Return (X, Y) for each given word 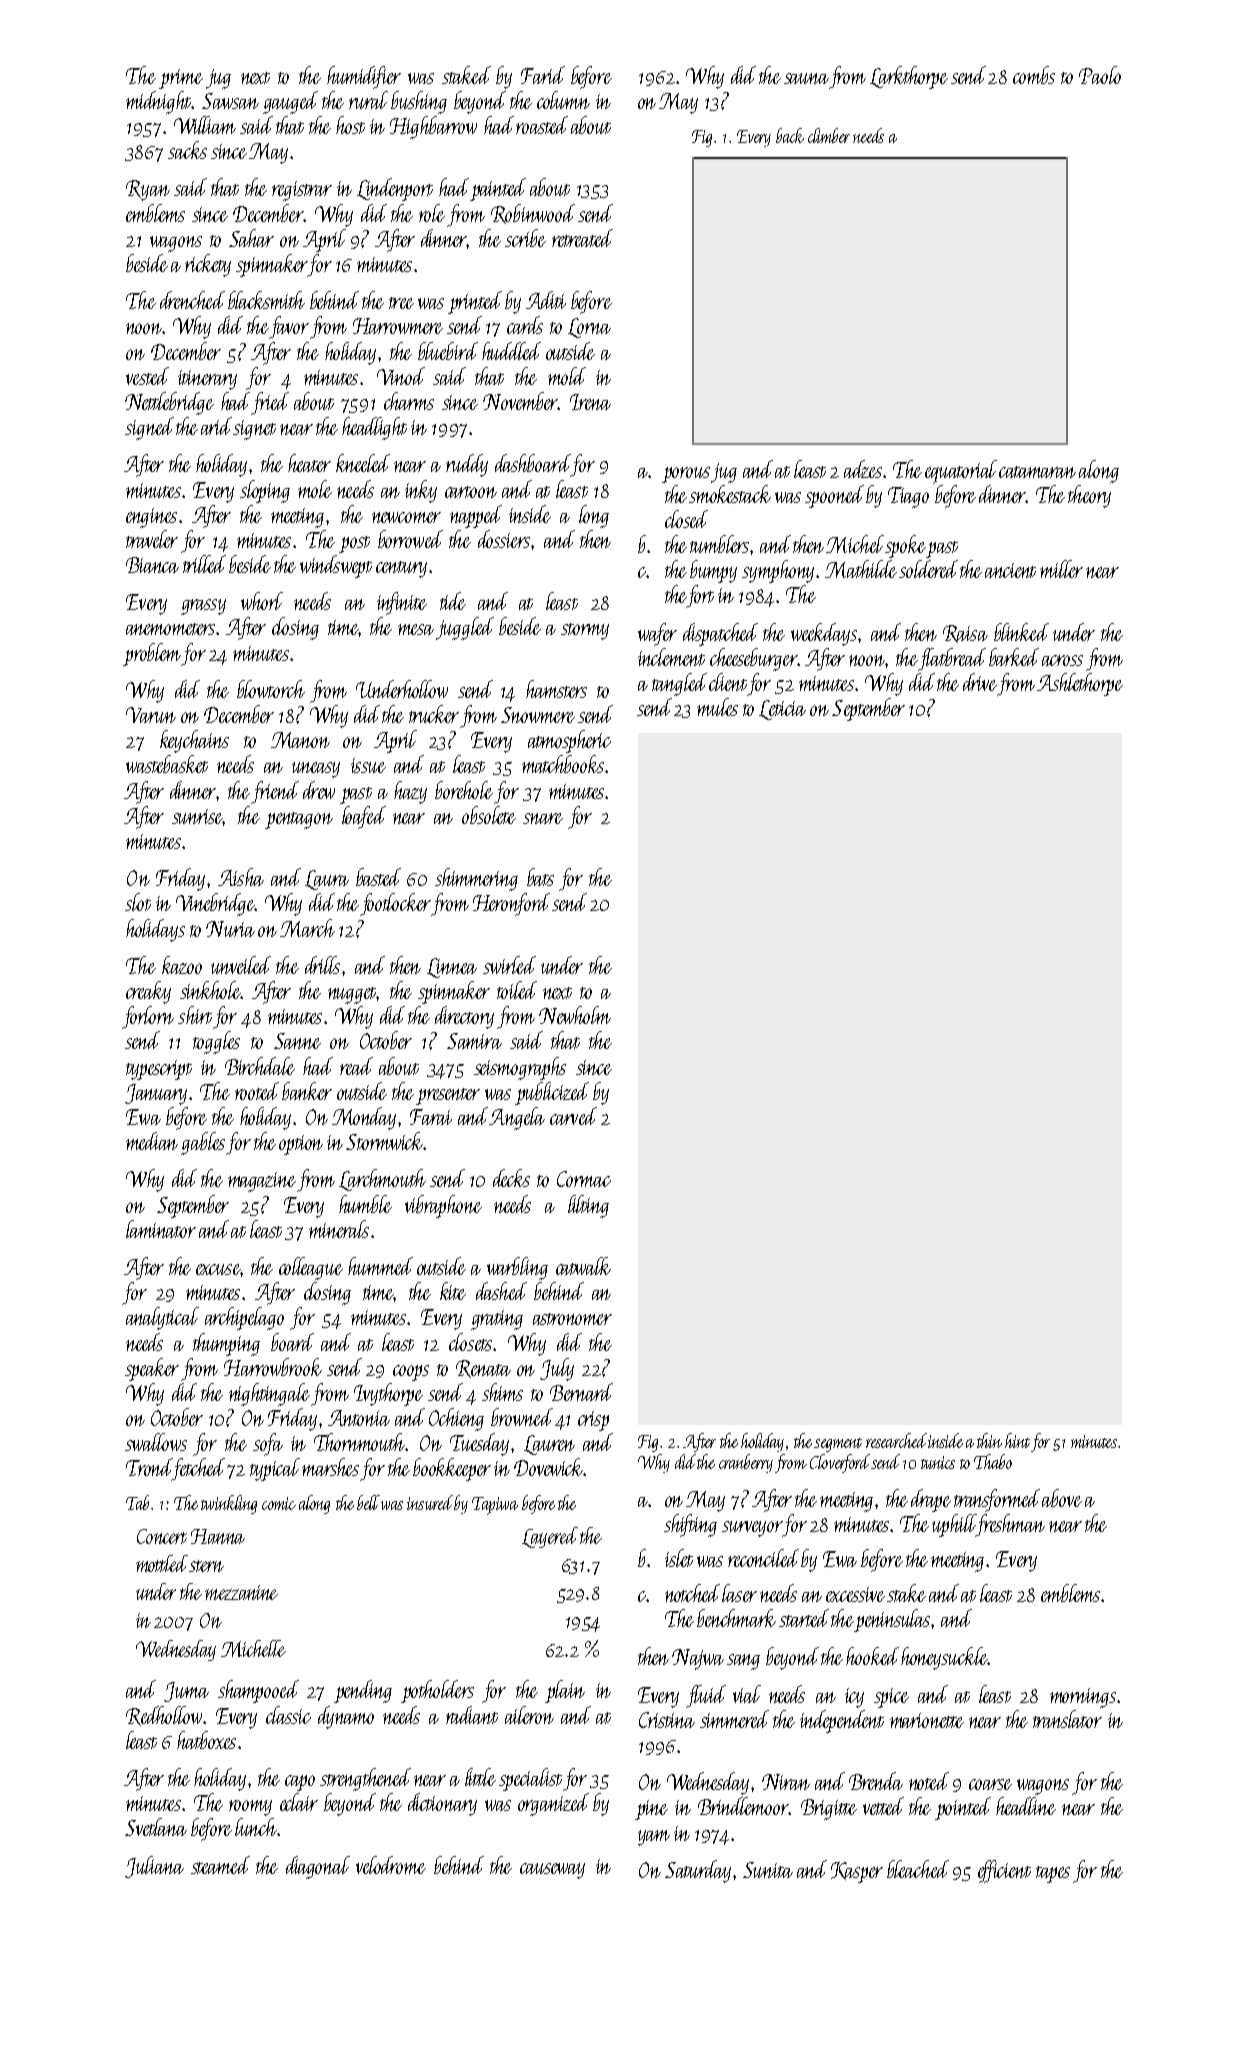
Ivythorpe (388, 1394)
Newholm (575, 1015)
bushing (419, 102)
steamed (220, 1865)
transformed (997, 1500)
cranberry (746, 1463)
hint (1017, 1440)
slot (138, 902)
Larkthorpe (909, 77)
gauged (290, 102)
